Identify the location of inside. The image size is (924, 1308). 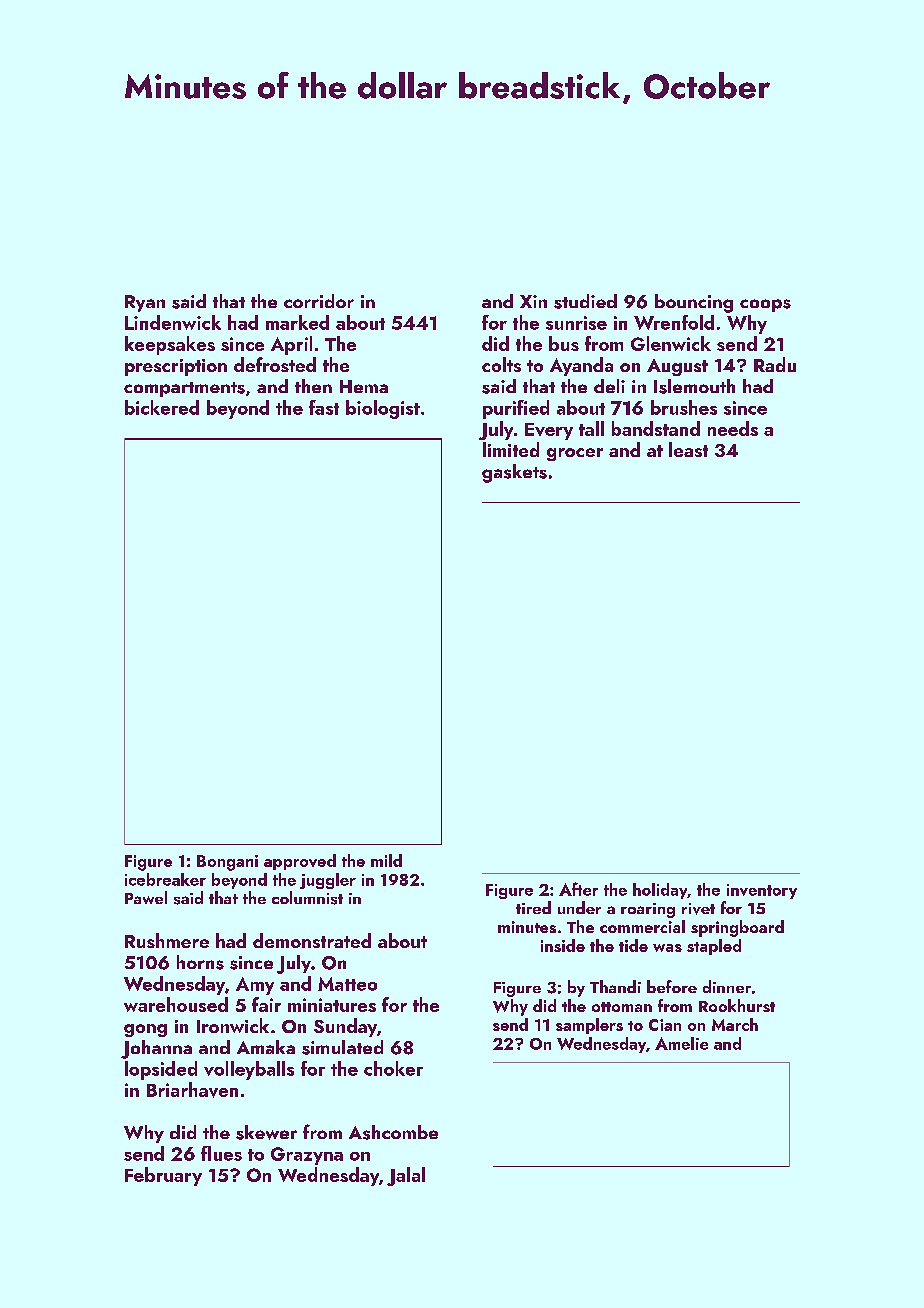
(563, 945).
